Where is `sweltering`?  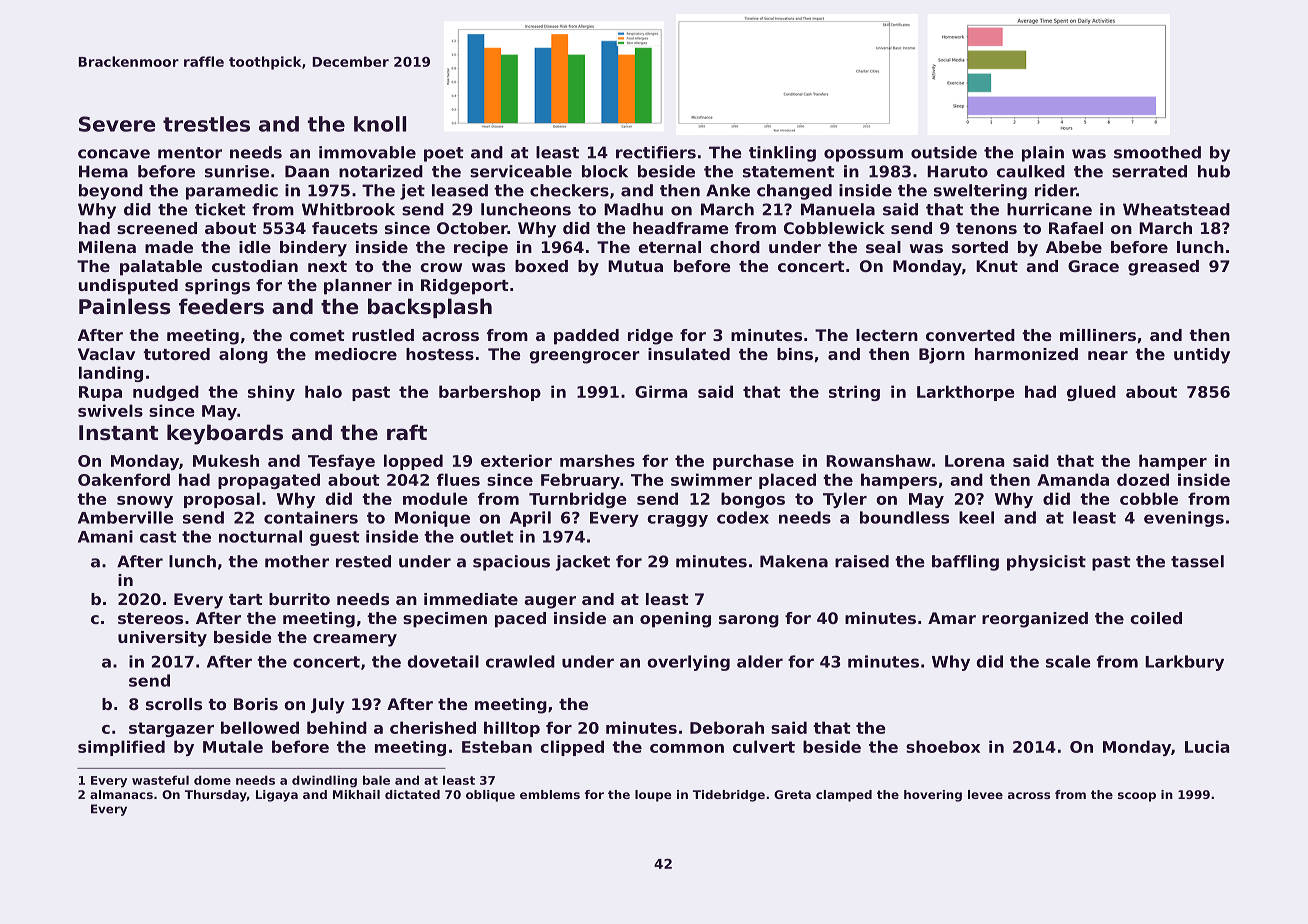
sweltering is located at coordinates (980, 192).
